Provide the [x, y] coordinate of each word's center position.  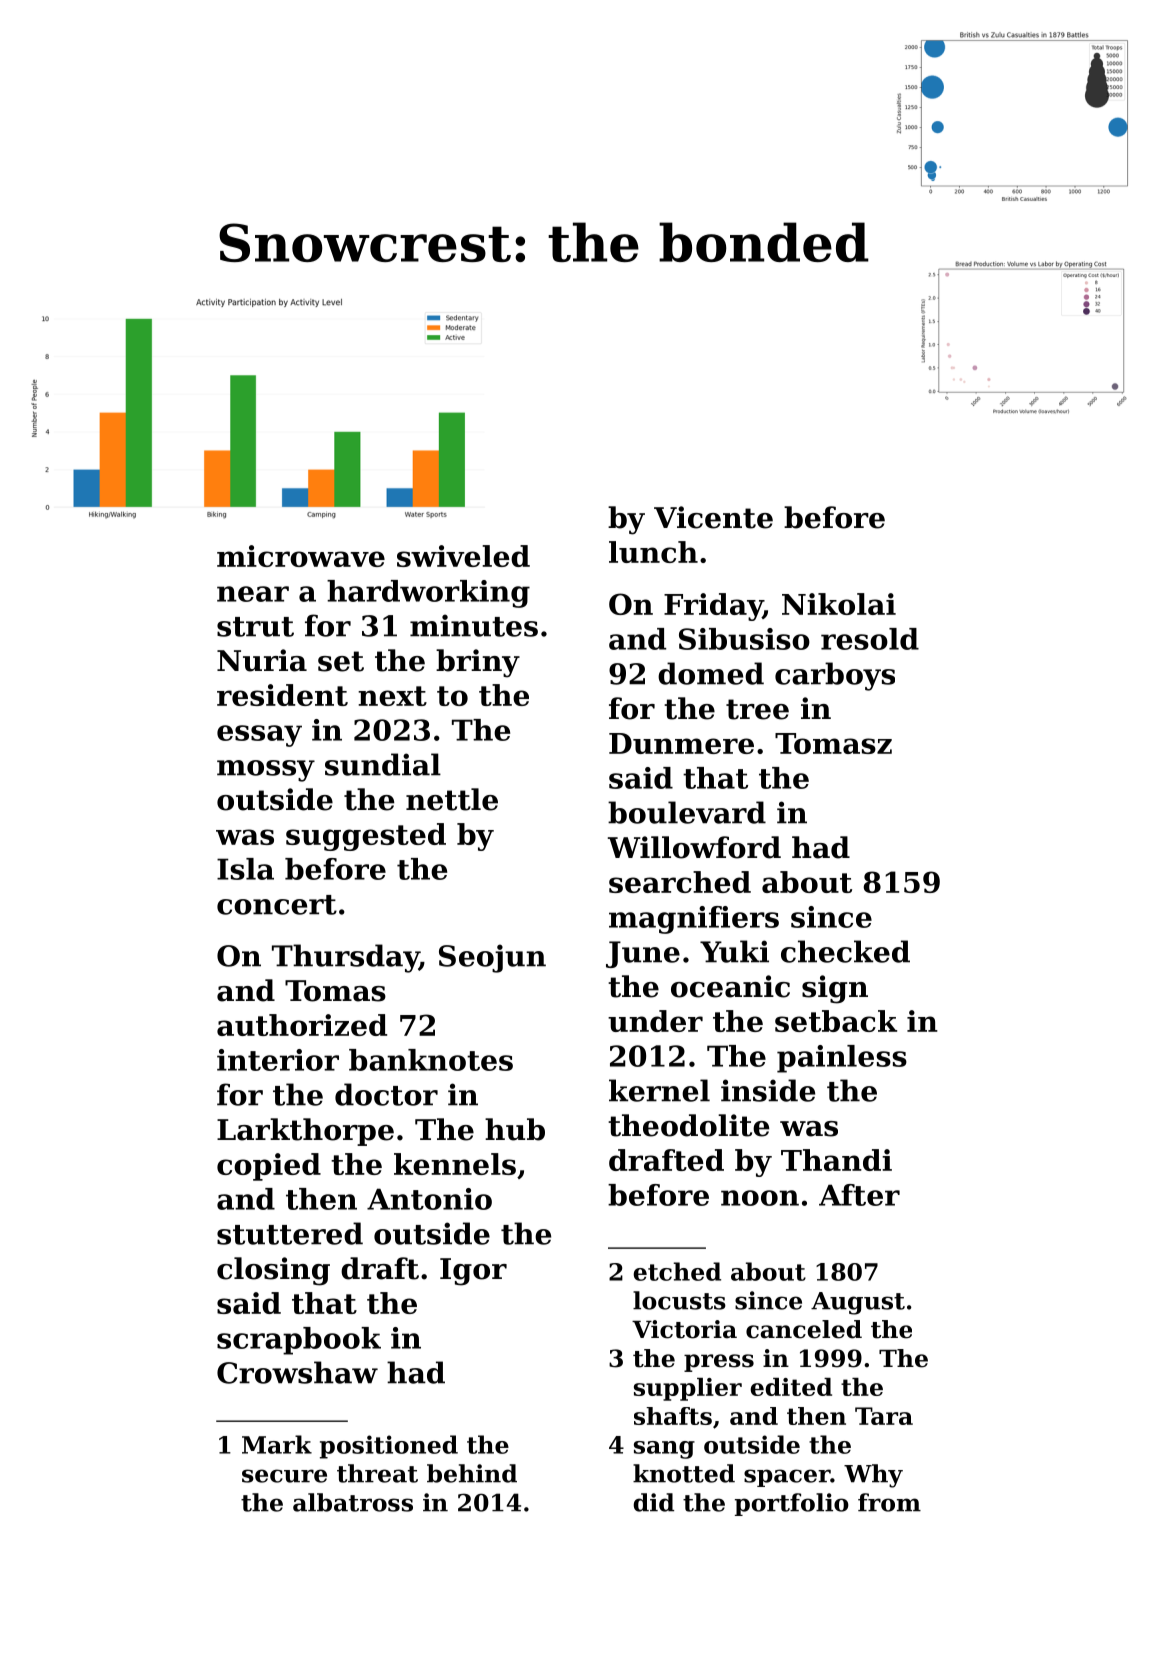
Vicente [713, 517]
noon [760, 1198]
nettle [452, 799]
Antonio [429, 1199]
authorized [302, 1025]
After [859, 1195]
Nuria [262, 660]
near [253, 594]
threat [377, 1473]
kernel [659, 1090]
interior [278, 1060]
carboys [835, 676]
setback [836, 1021]
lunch [653, 552]
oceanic [730, 986]
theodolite [688, 1125]
